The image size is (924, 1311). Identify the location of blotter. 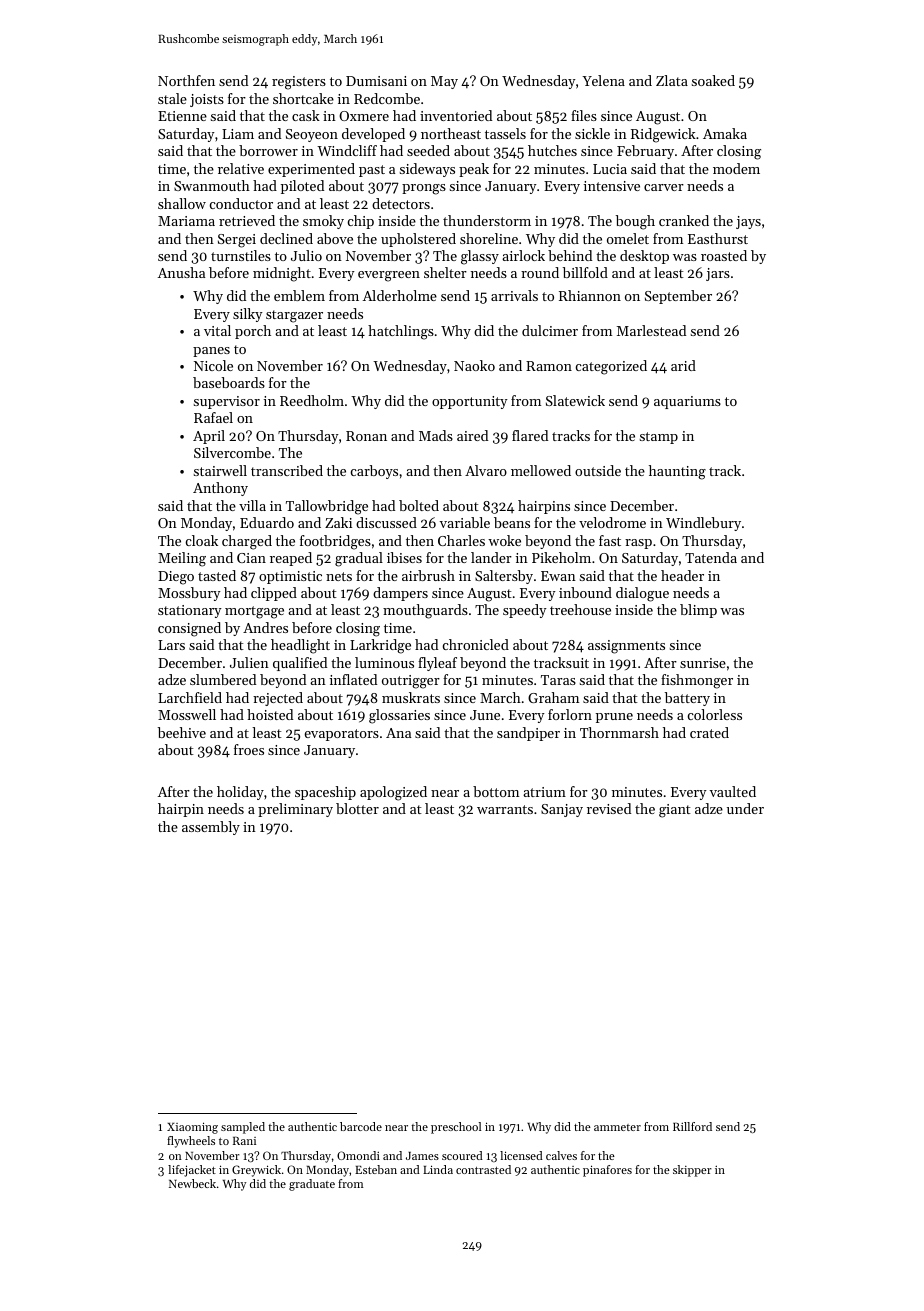
(357, 808).
